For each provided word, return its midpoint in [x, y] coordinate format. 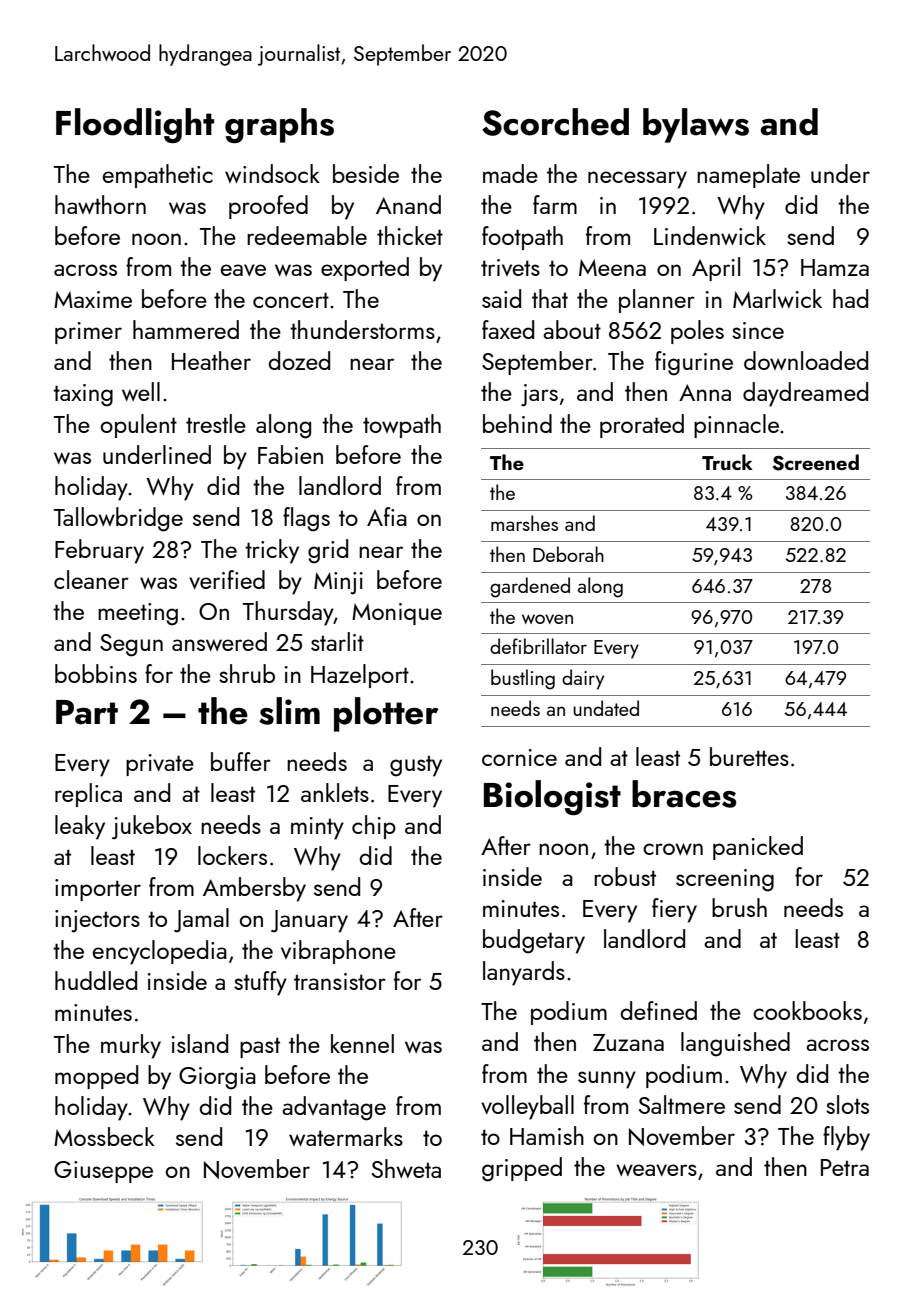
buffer [241, 761]
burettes [749, 756]
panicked [758, 848]
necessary [637, 180]
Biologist [552, 797]
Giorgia [217, 1078]
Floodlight [135, 125]
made [510, 173]
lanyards [524, 973]
